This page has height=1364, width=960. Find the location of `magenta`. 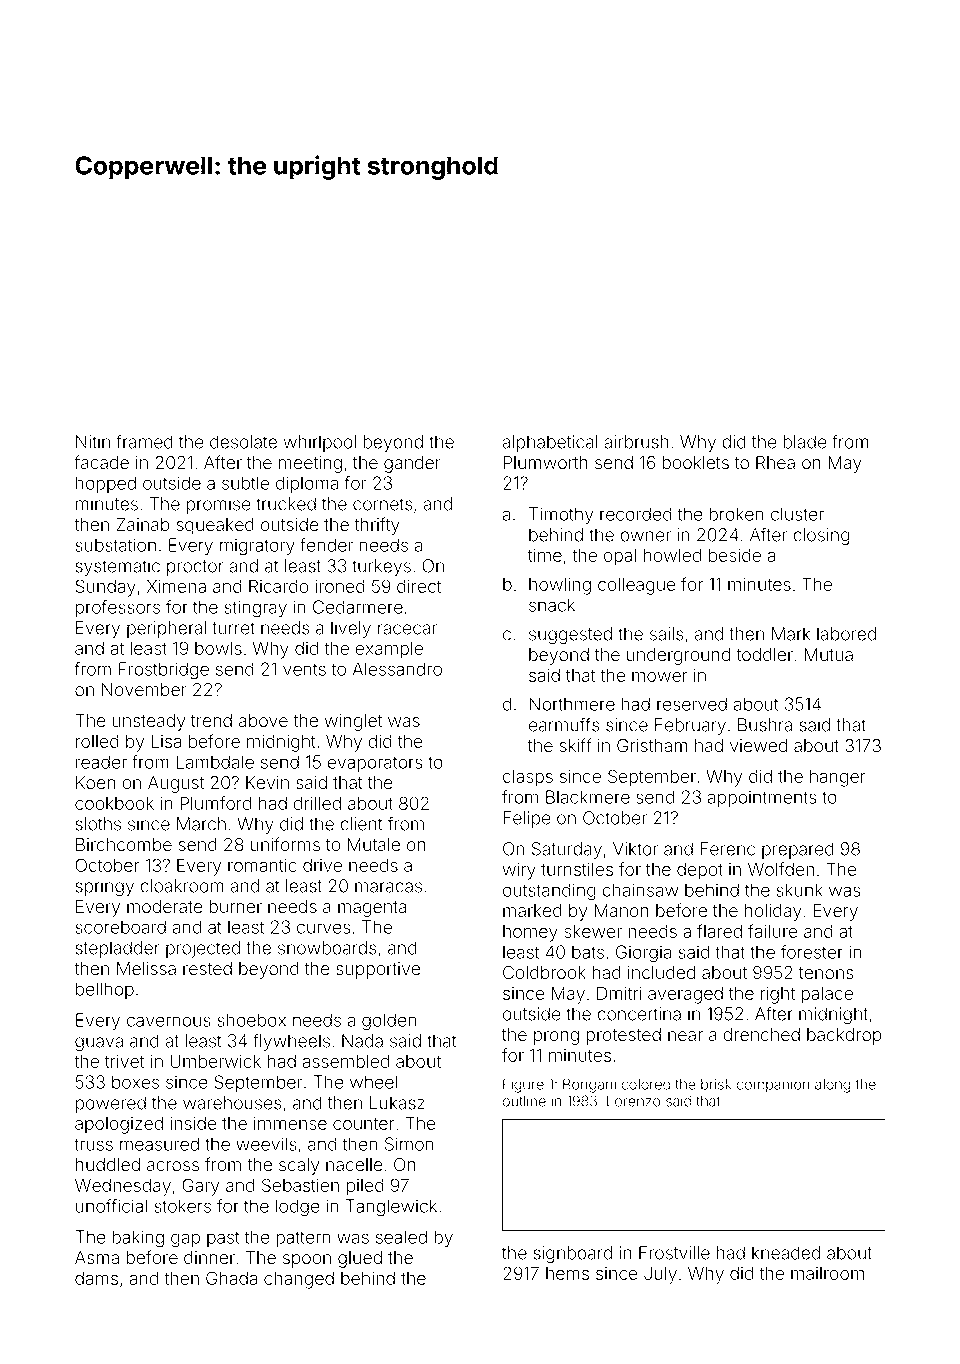

magenta is located at coordinates (372, 909).
